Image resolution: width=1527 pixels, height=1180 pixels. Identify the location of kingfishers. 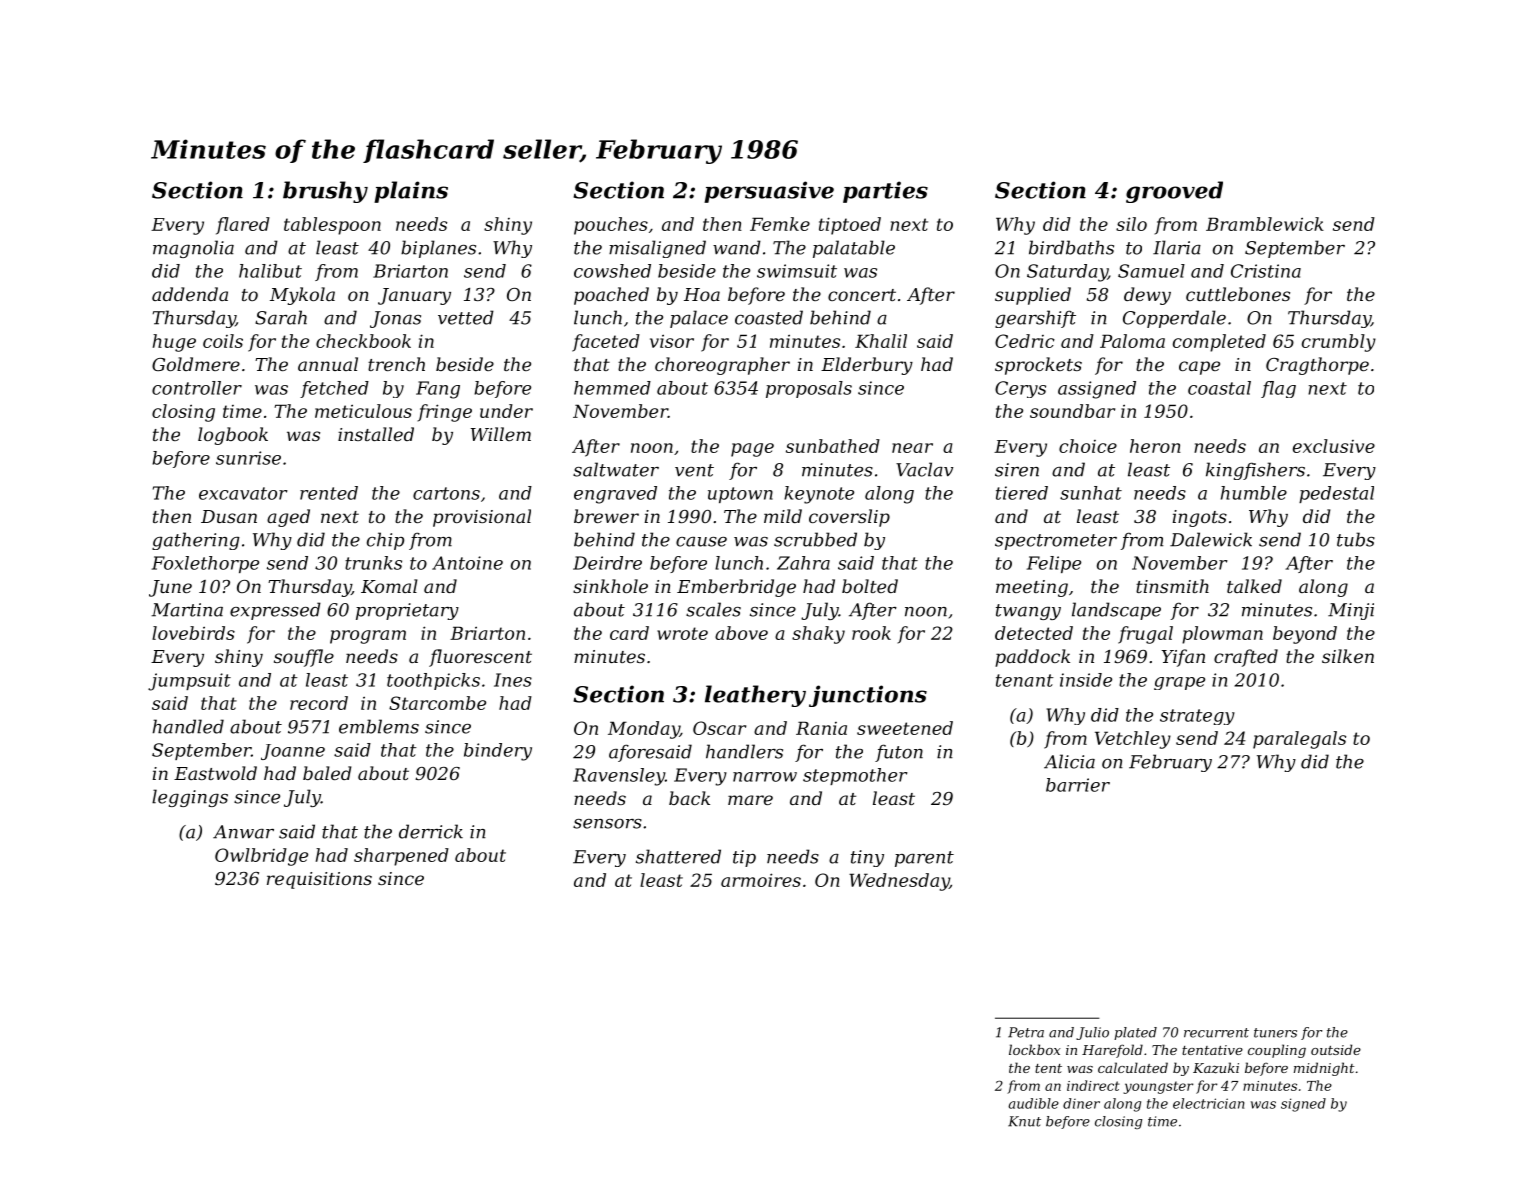
(1255, 471).
